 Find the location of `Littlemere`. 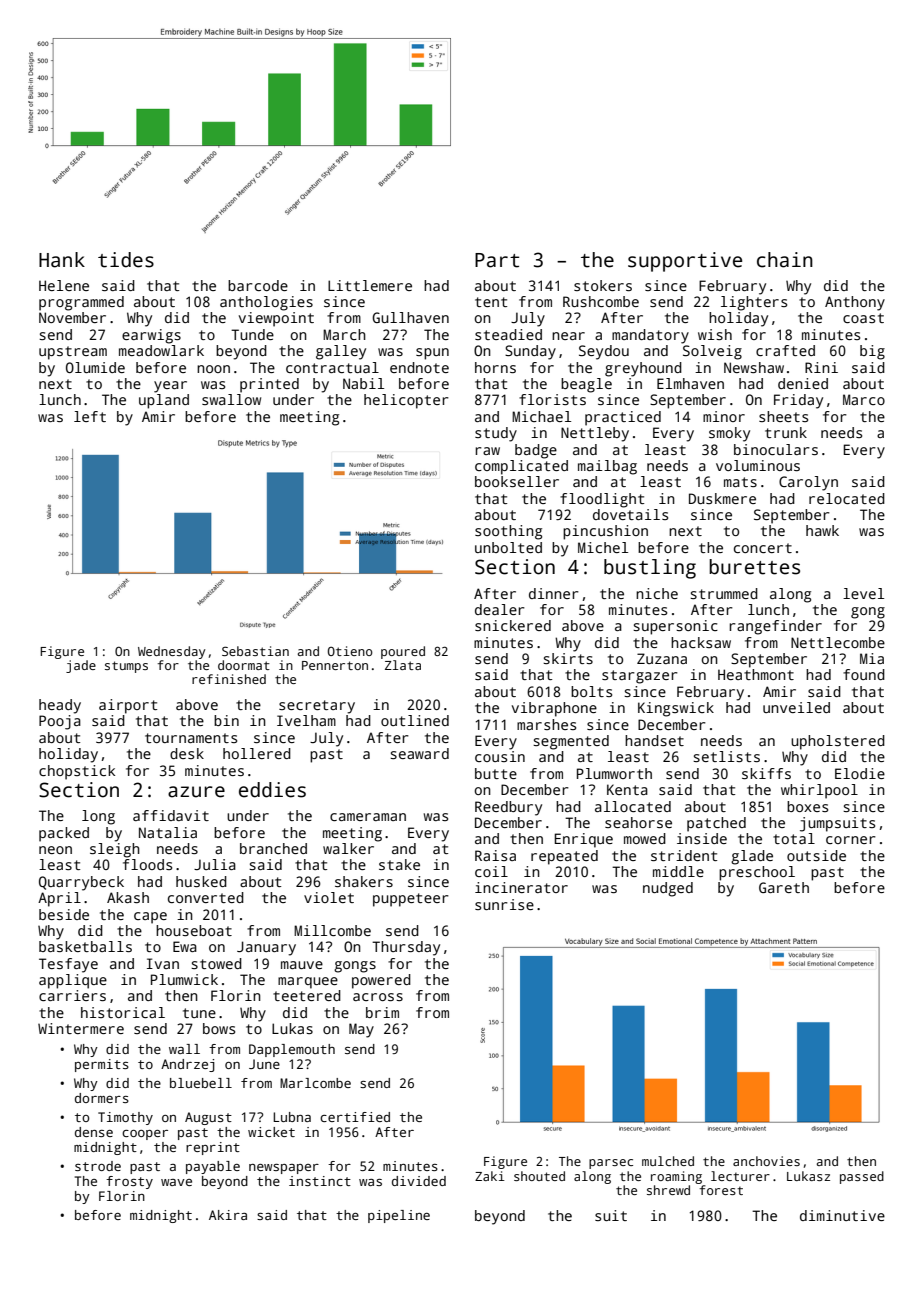

Littlemere is located at coordinates (370, 285).
